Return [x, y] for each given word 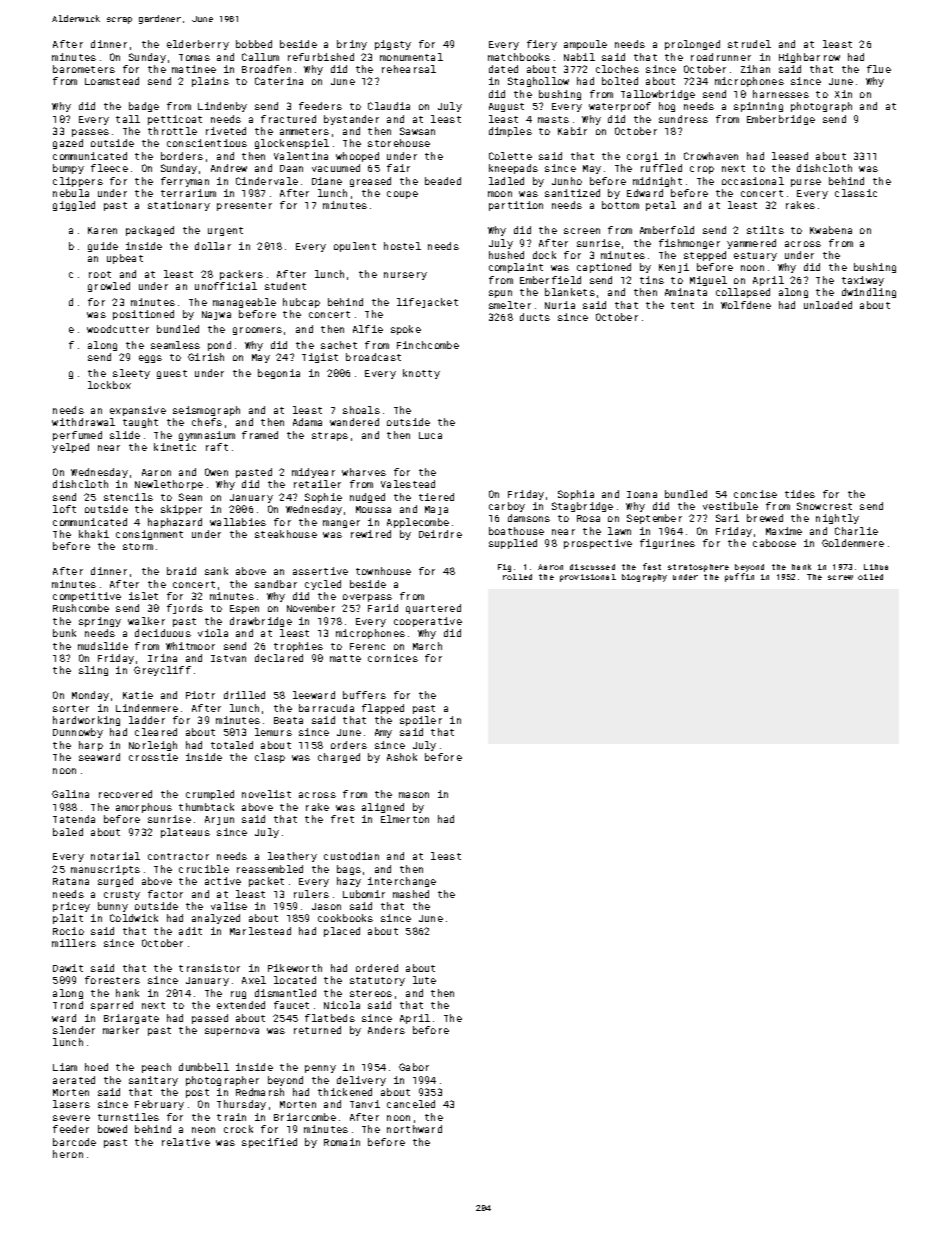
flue [879, 69]
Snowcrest [824, 506]
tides [800, 494]
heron [68, 1154]
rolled [517, 577]
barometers [84, 69]
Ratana [71, 881]
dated [503, 69]
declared [279, 658]
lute [424, 980]
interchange [402, 882]
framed [260, 435]
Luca [430, 435]
